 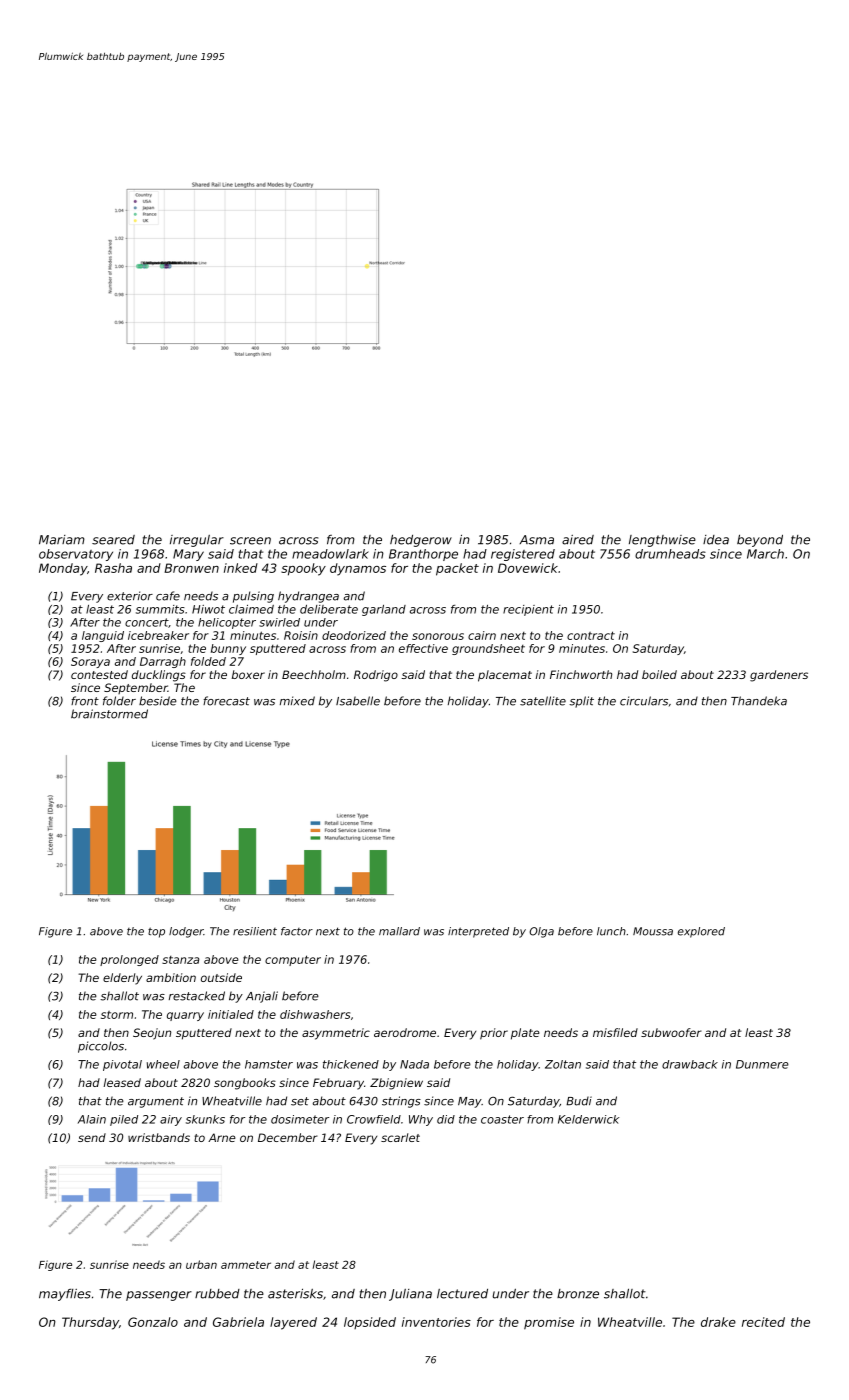 What do you see at coordinates (578, 1294) in the image?
I see `bronze` at bounding box center [578, 1294].
